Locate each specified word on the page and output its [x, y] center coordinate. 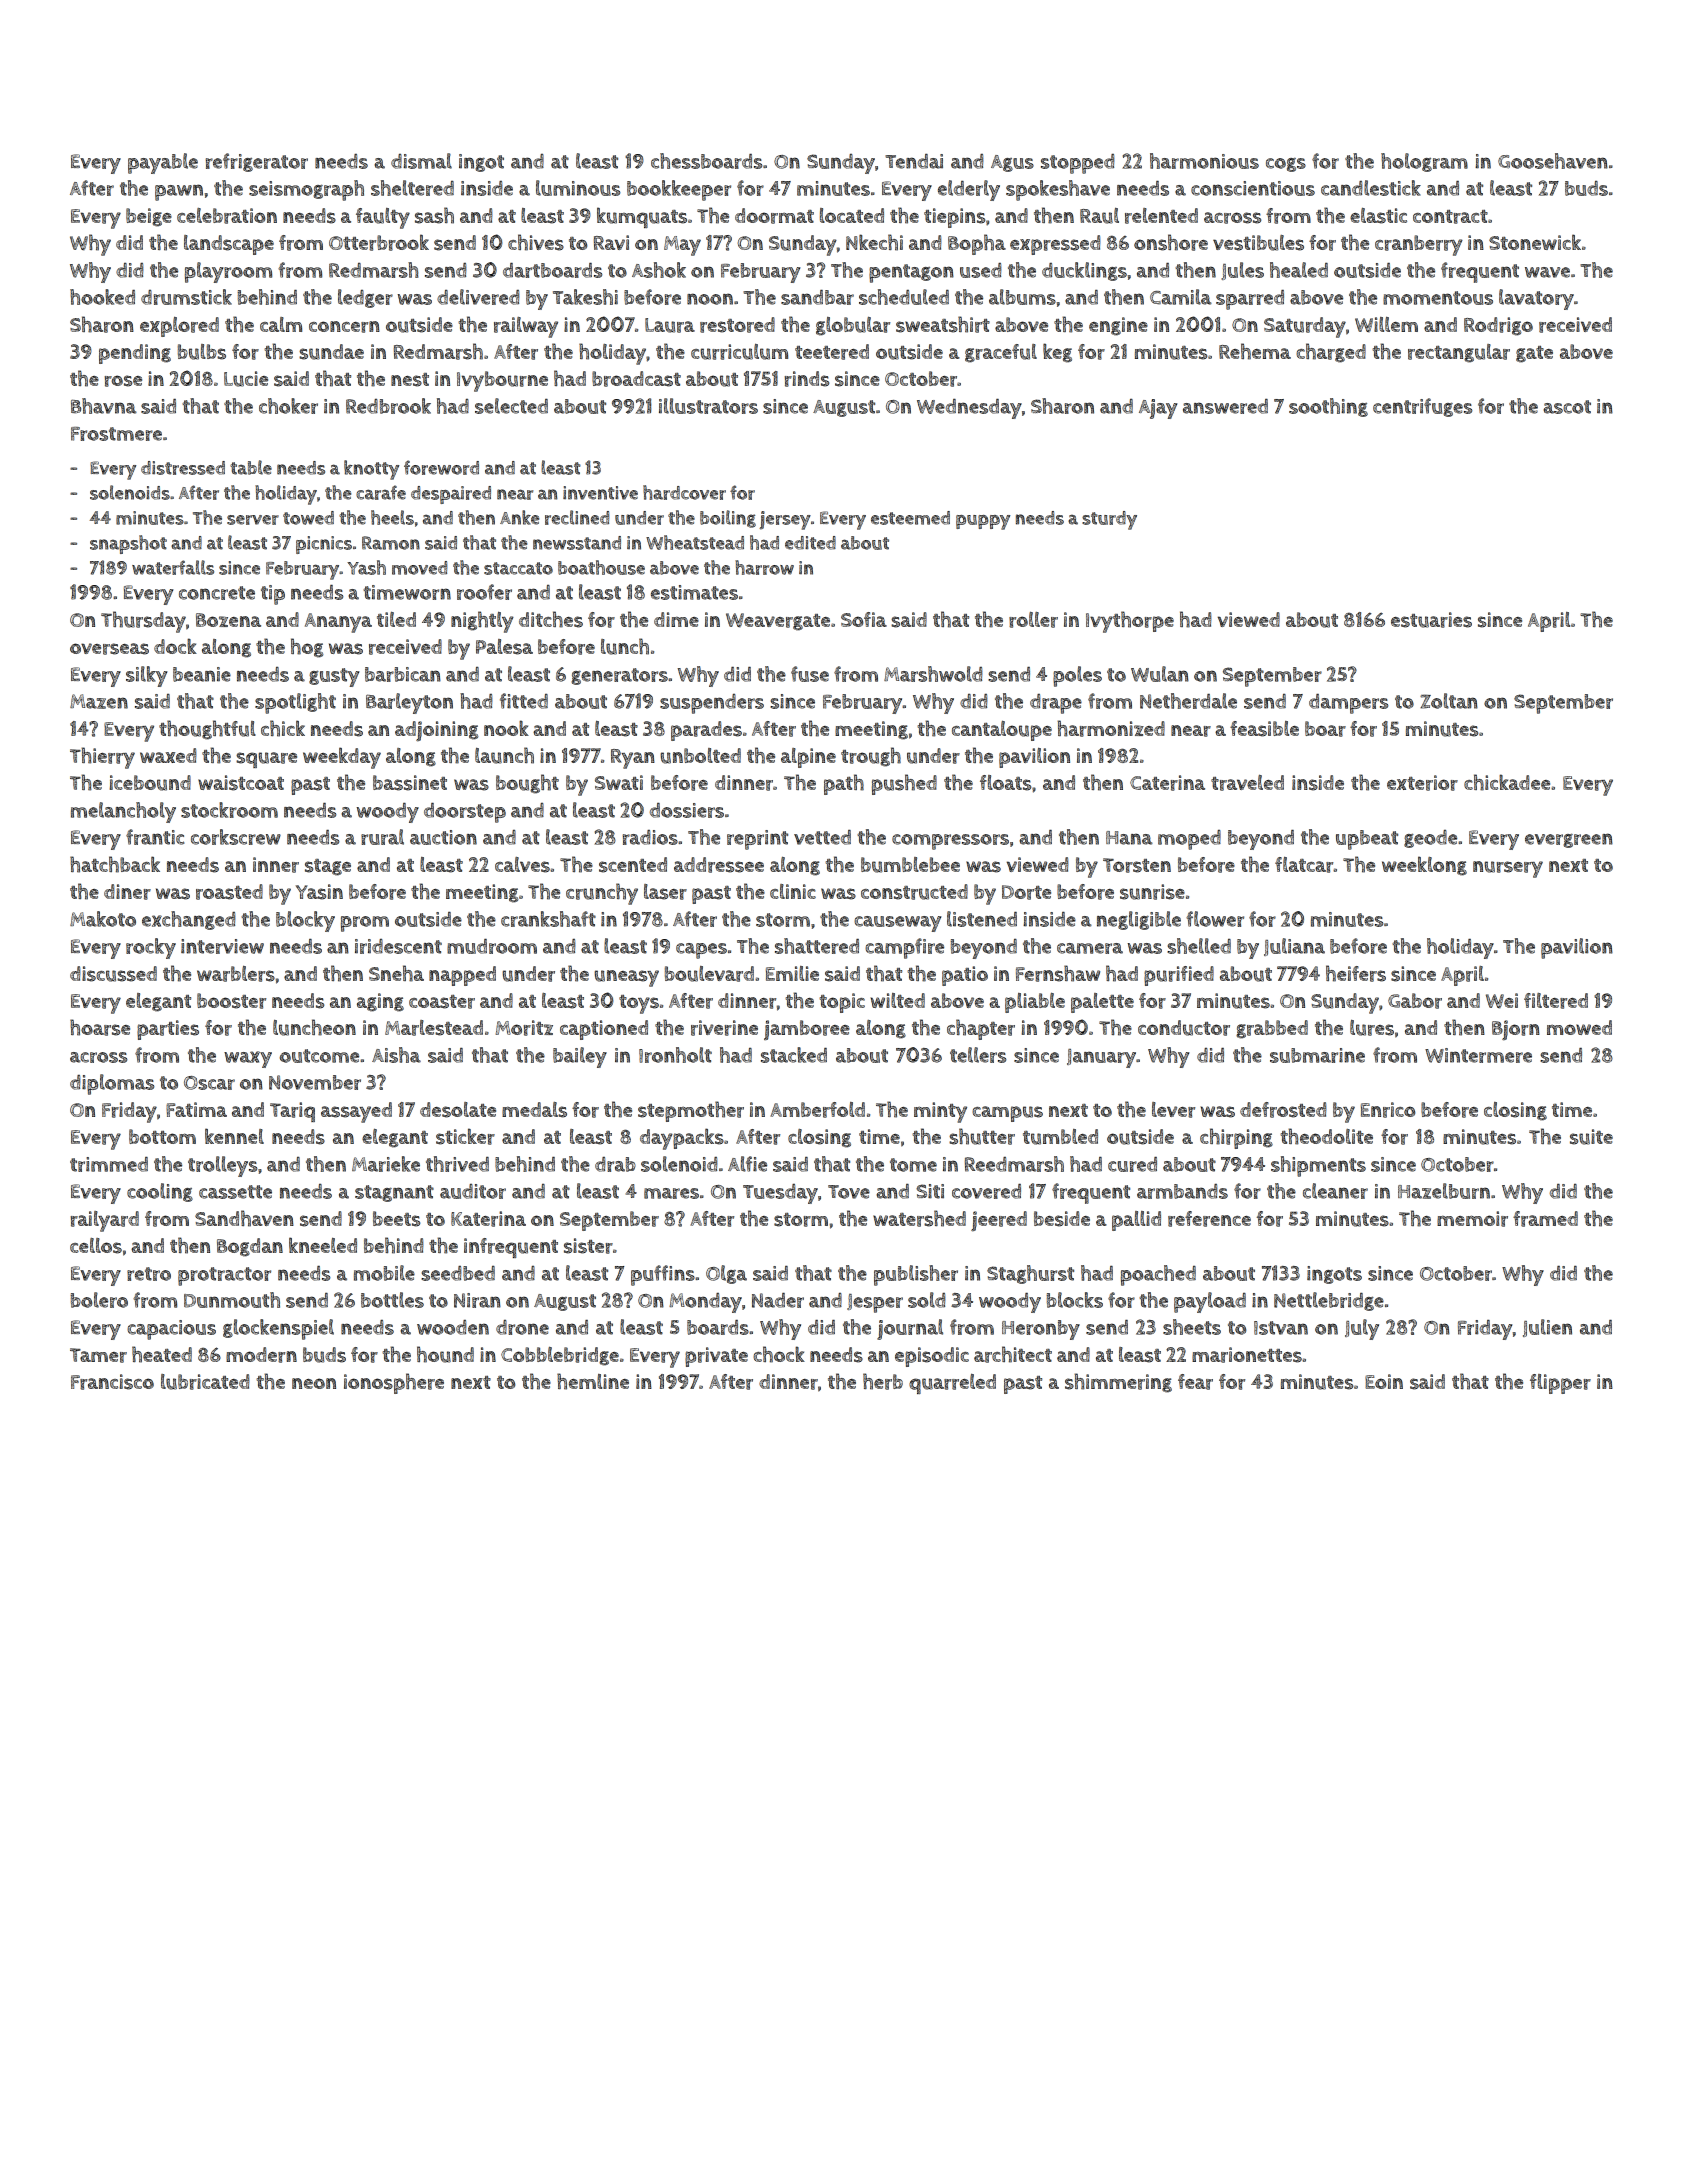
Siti [930, 1191]
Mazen [99, 701]
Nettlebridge [1329, 1301]
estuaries [1431, 620]
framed [1545, 1219]
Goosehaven [1553, 161]
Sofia [864, 619]
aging [380, 1002]
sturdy [1109, 520]
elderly [969, 190]
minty [940, 1112]
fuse [810, 674]
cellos [96, 1246]
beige [149, 217]
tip [273, 595]
